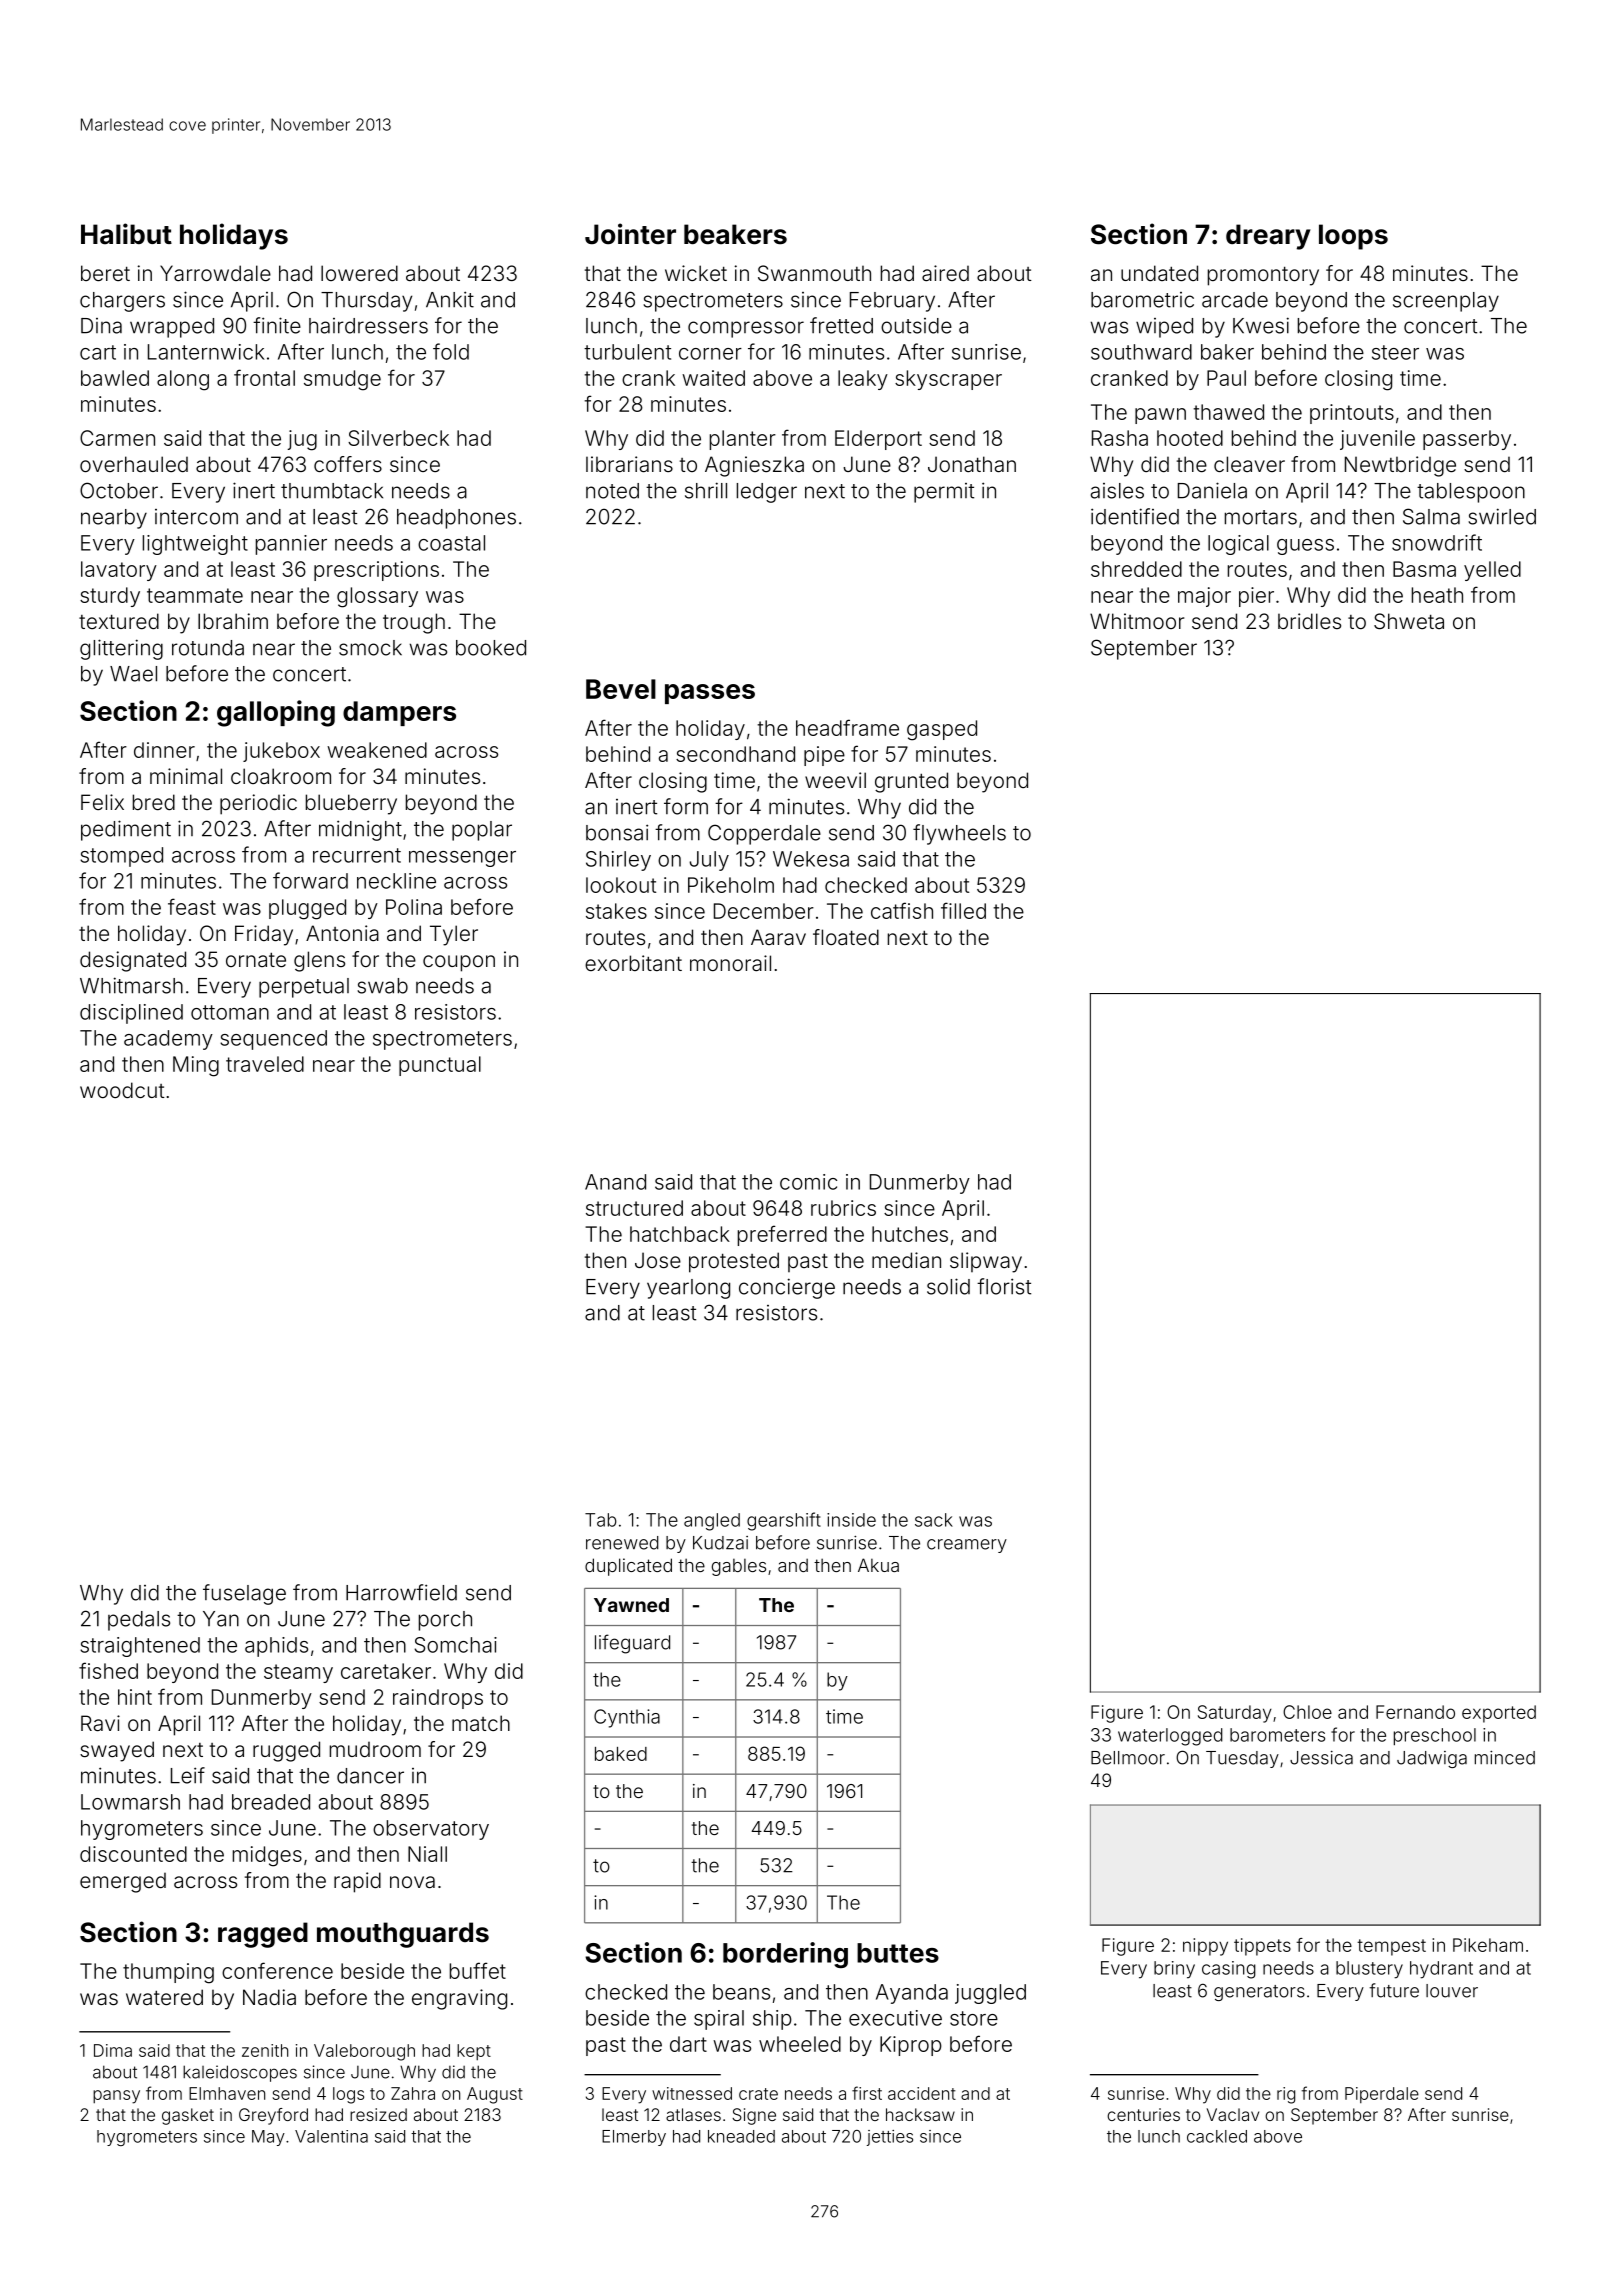 This page has width=1620, height=2292. I want to click on accident, so click(922, 2093).
